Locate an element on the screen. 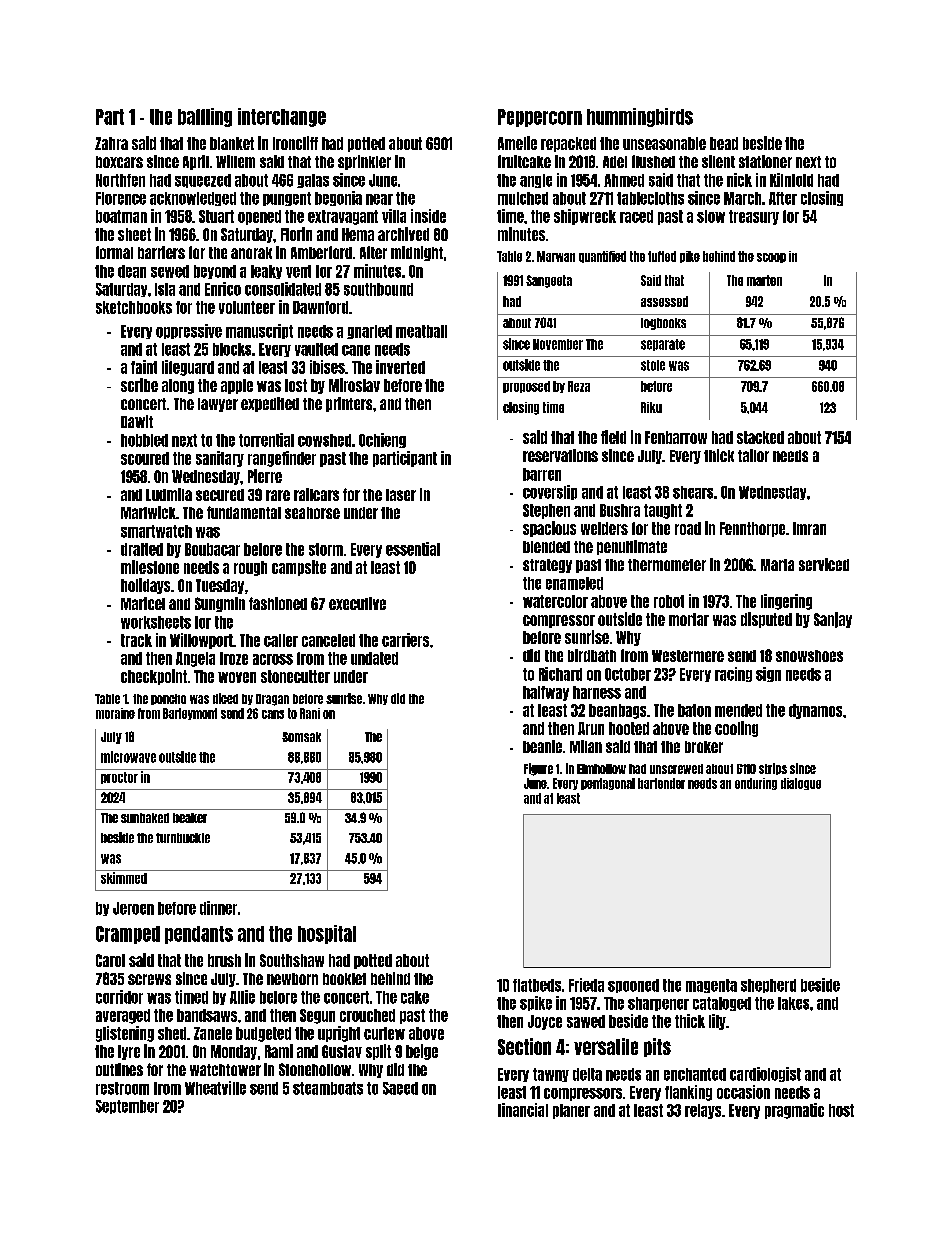  relays is located at coordinates (703, 1111).
